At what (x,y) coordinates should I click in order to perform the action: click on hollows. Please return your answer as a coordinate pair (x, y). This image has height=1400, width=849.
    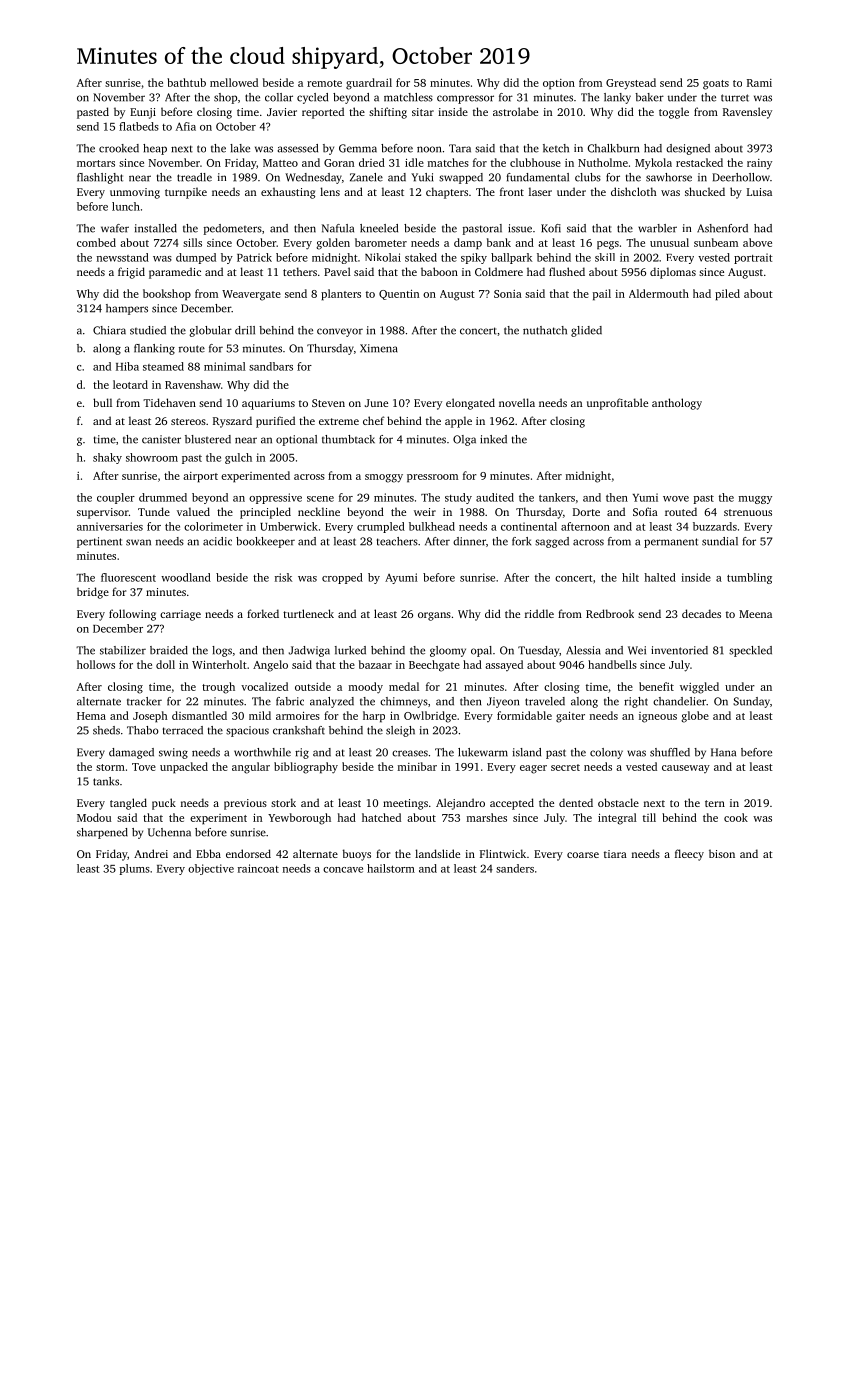
    Looking at the image, I should click on (96, 664).
